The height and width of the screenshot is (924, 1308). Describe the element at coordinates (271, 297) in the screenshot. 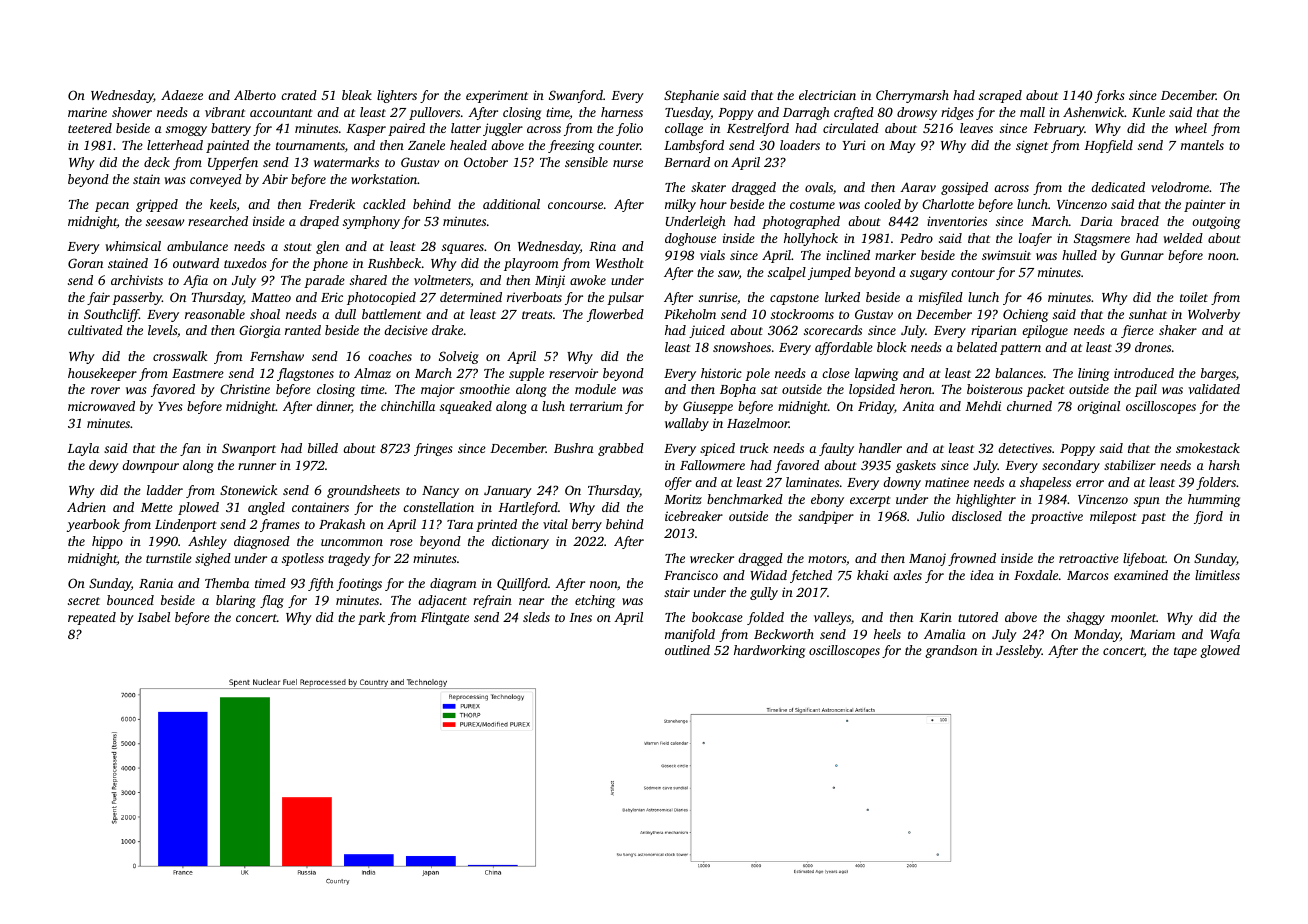

I see `Matteo` at that location.
